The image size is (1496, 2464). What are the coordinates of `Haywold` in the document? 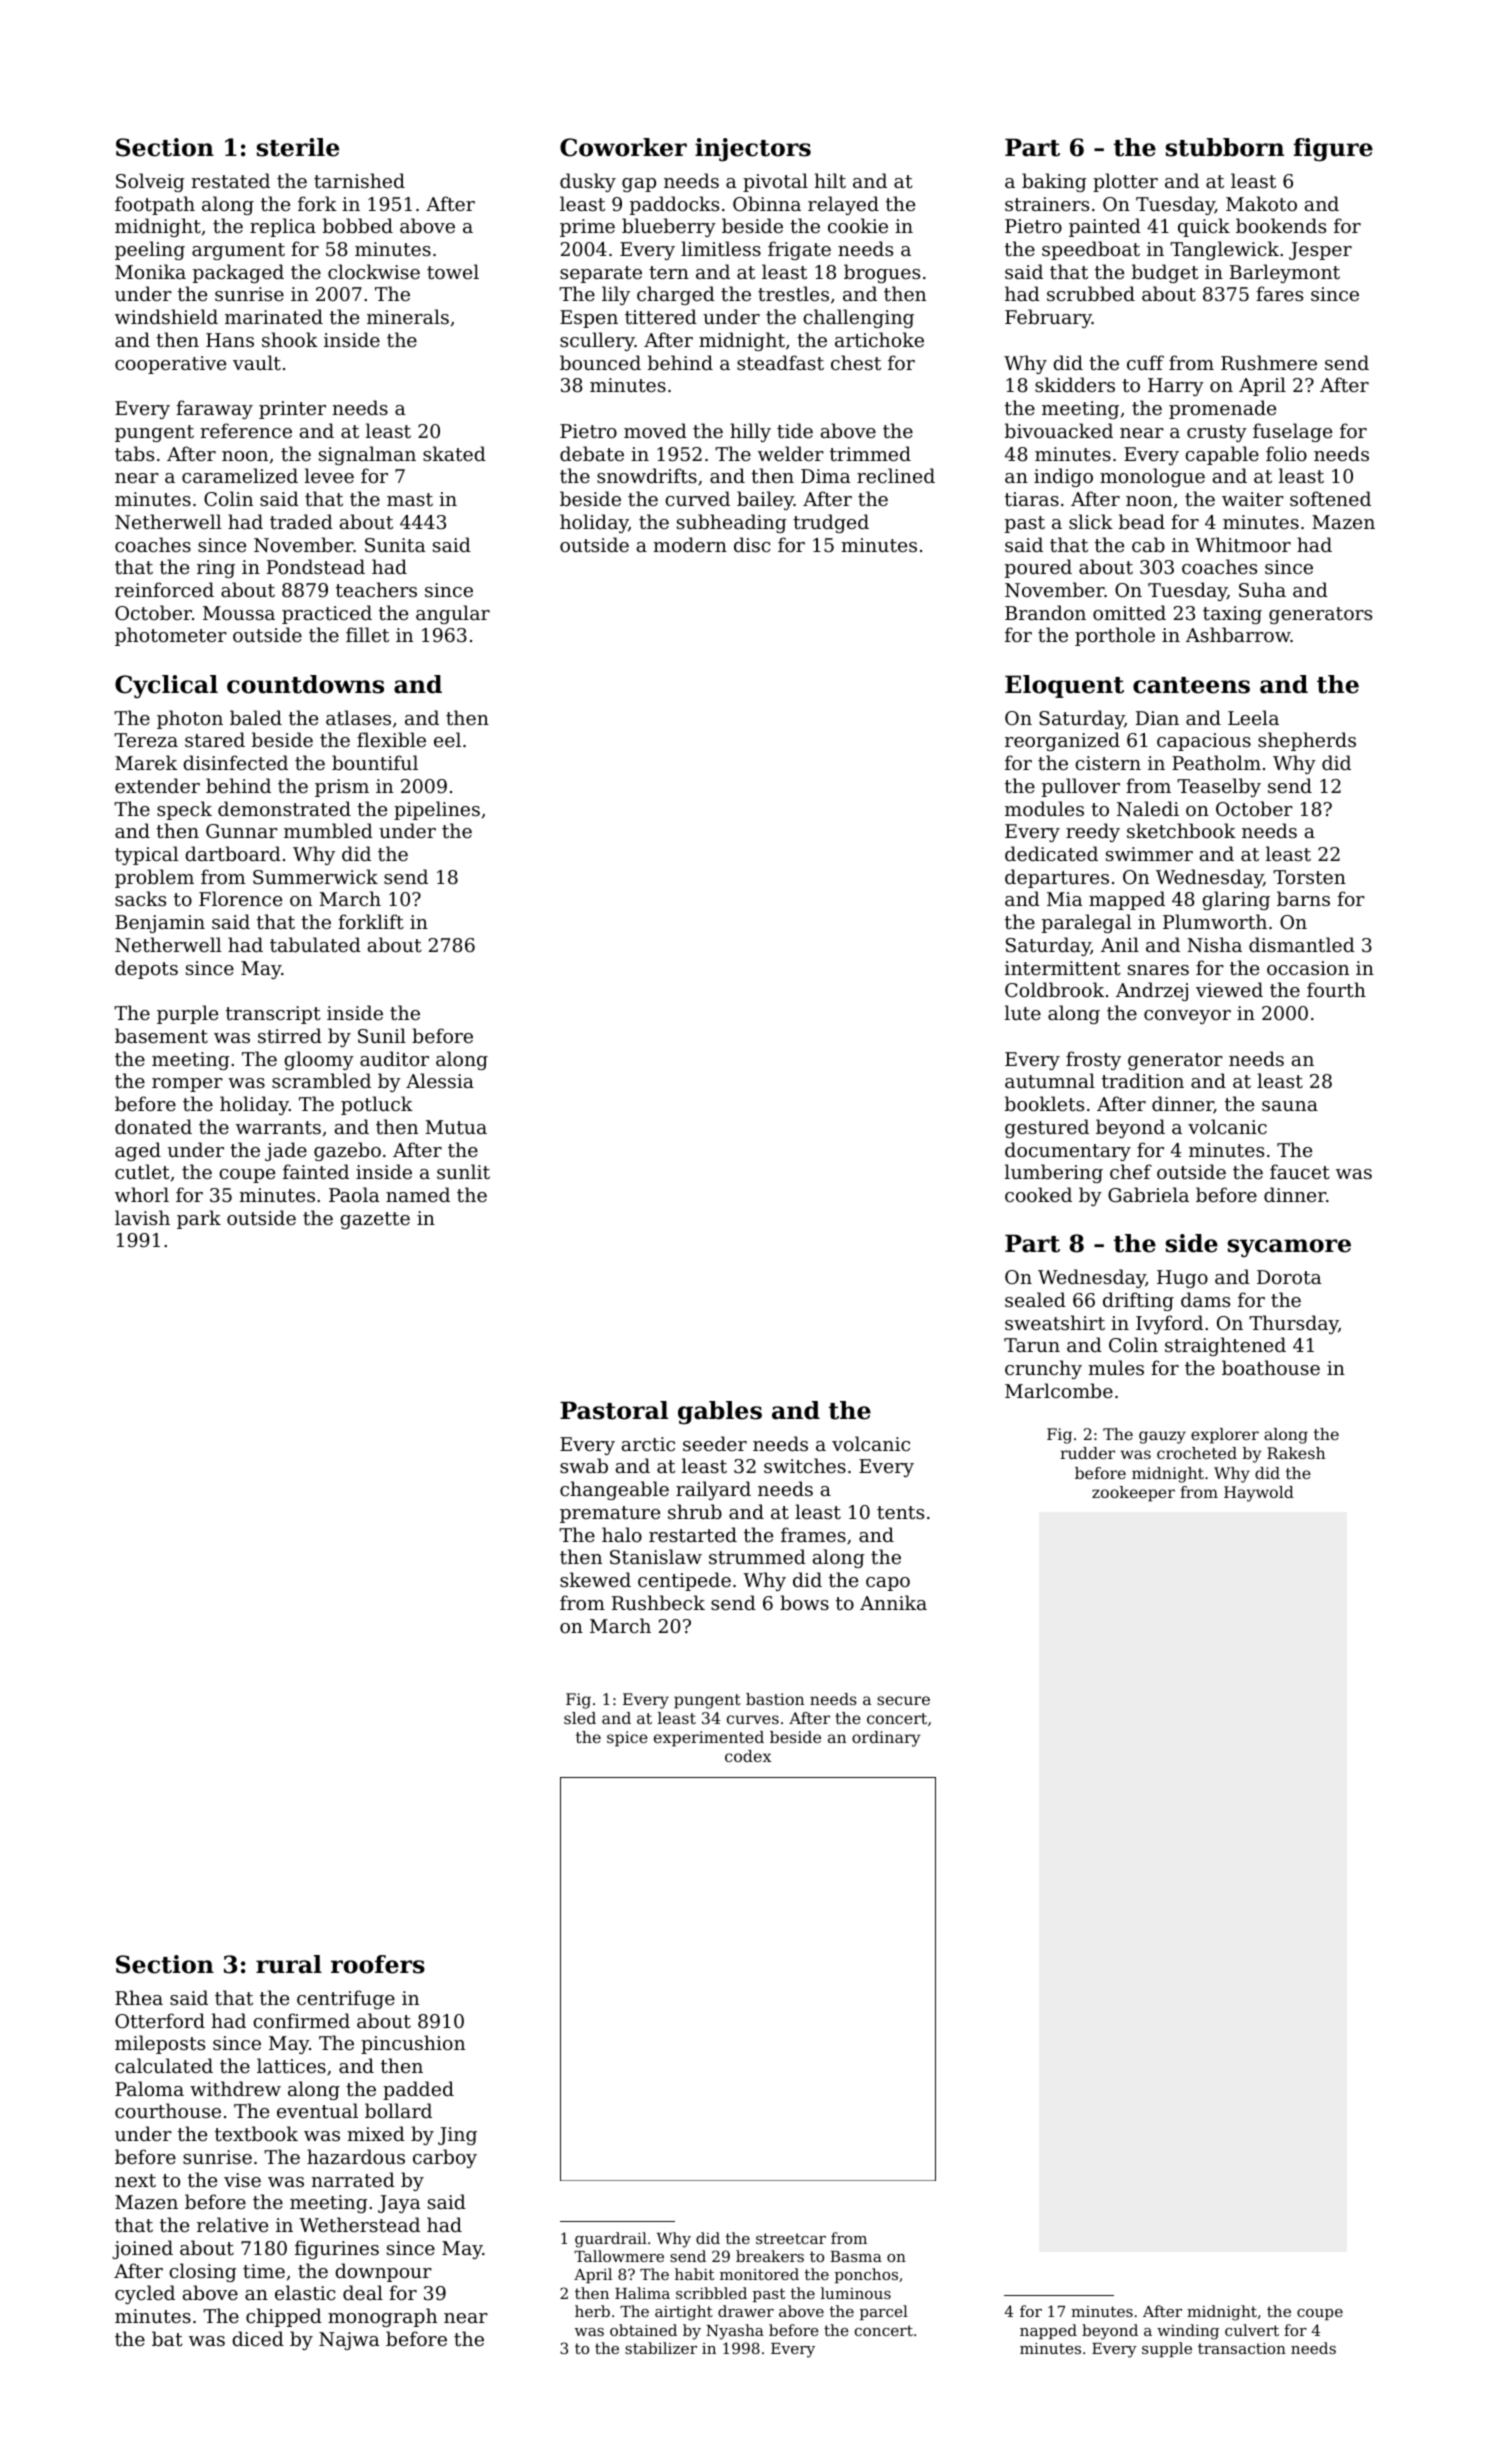 It's located at (1259, 1494).
